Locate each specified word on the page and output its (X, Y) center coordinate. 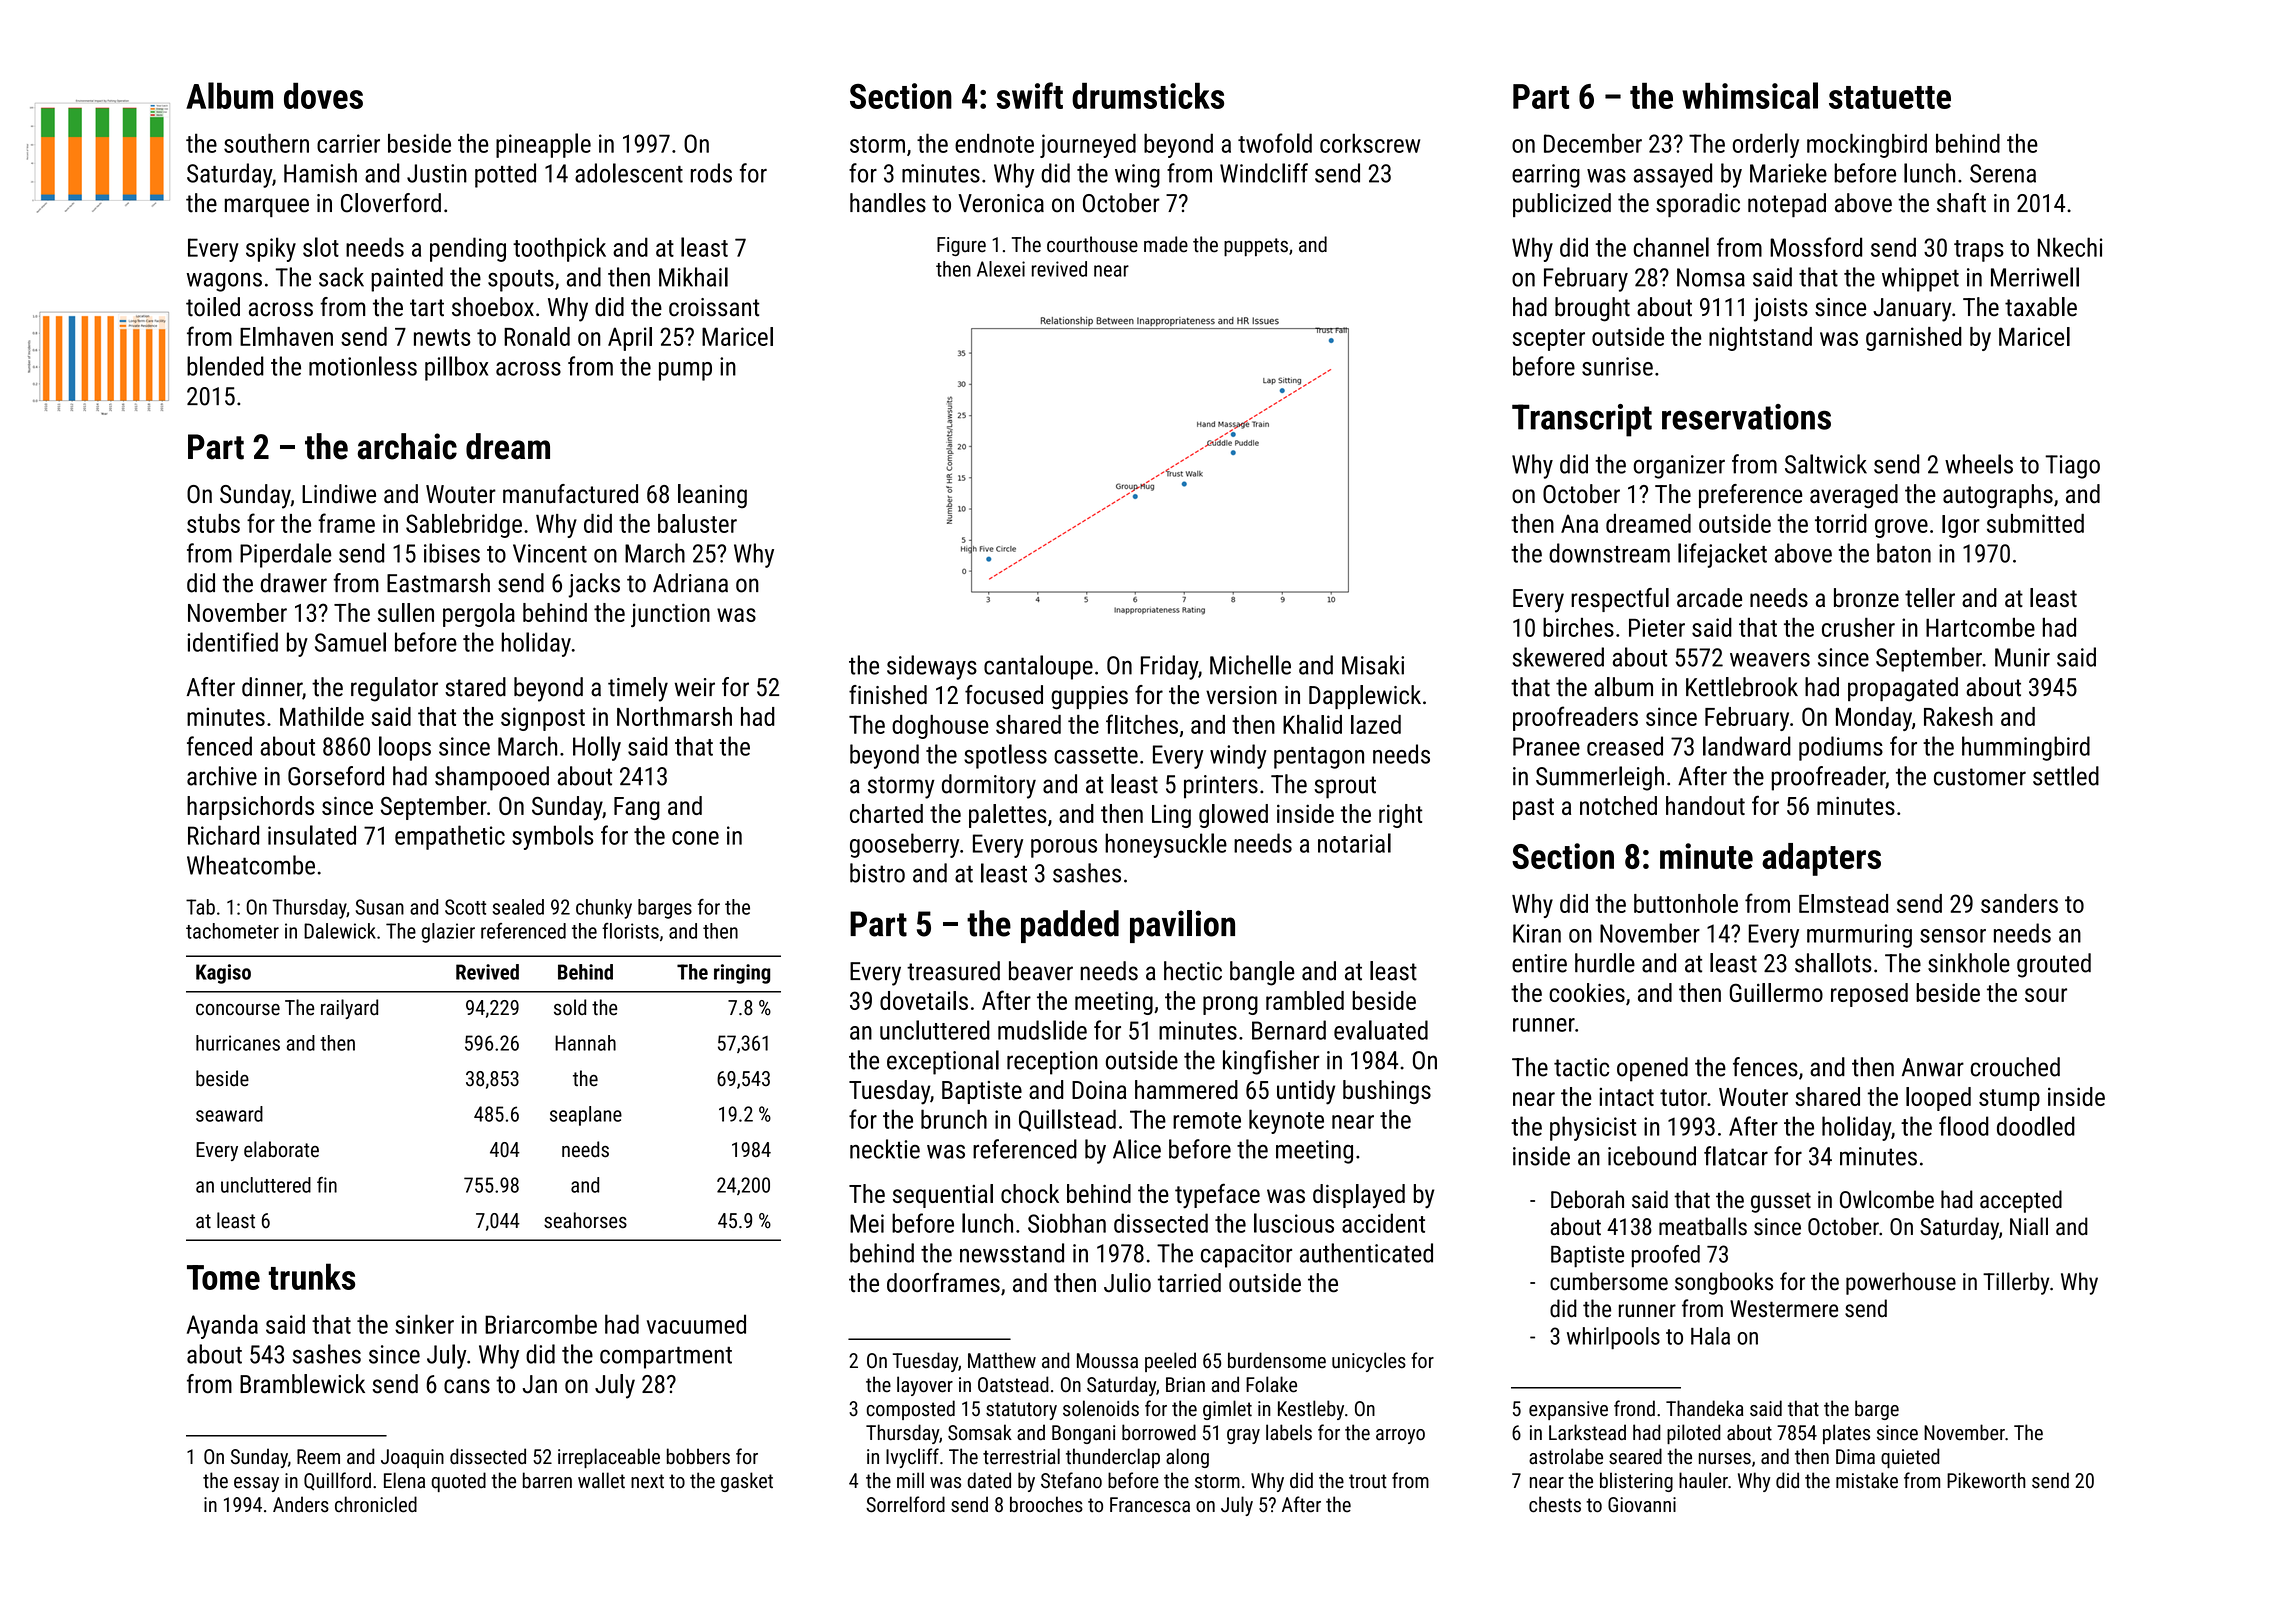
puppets (1256, 247)
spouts (521, 281)
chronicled (376, 1504)
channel (1671, 247)
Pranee (1546, 746)
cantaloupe (1038, 667)
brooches (1046, 1504)
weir (695, 687)
